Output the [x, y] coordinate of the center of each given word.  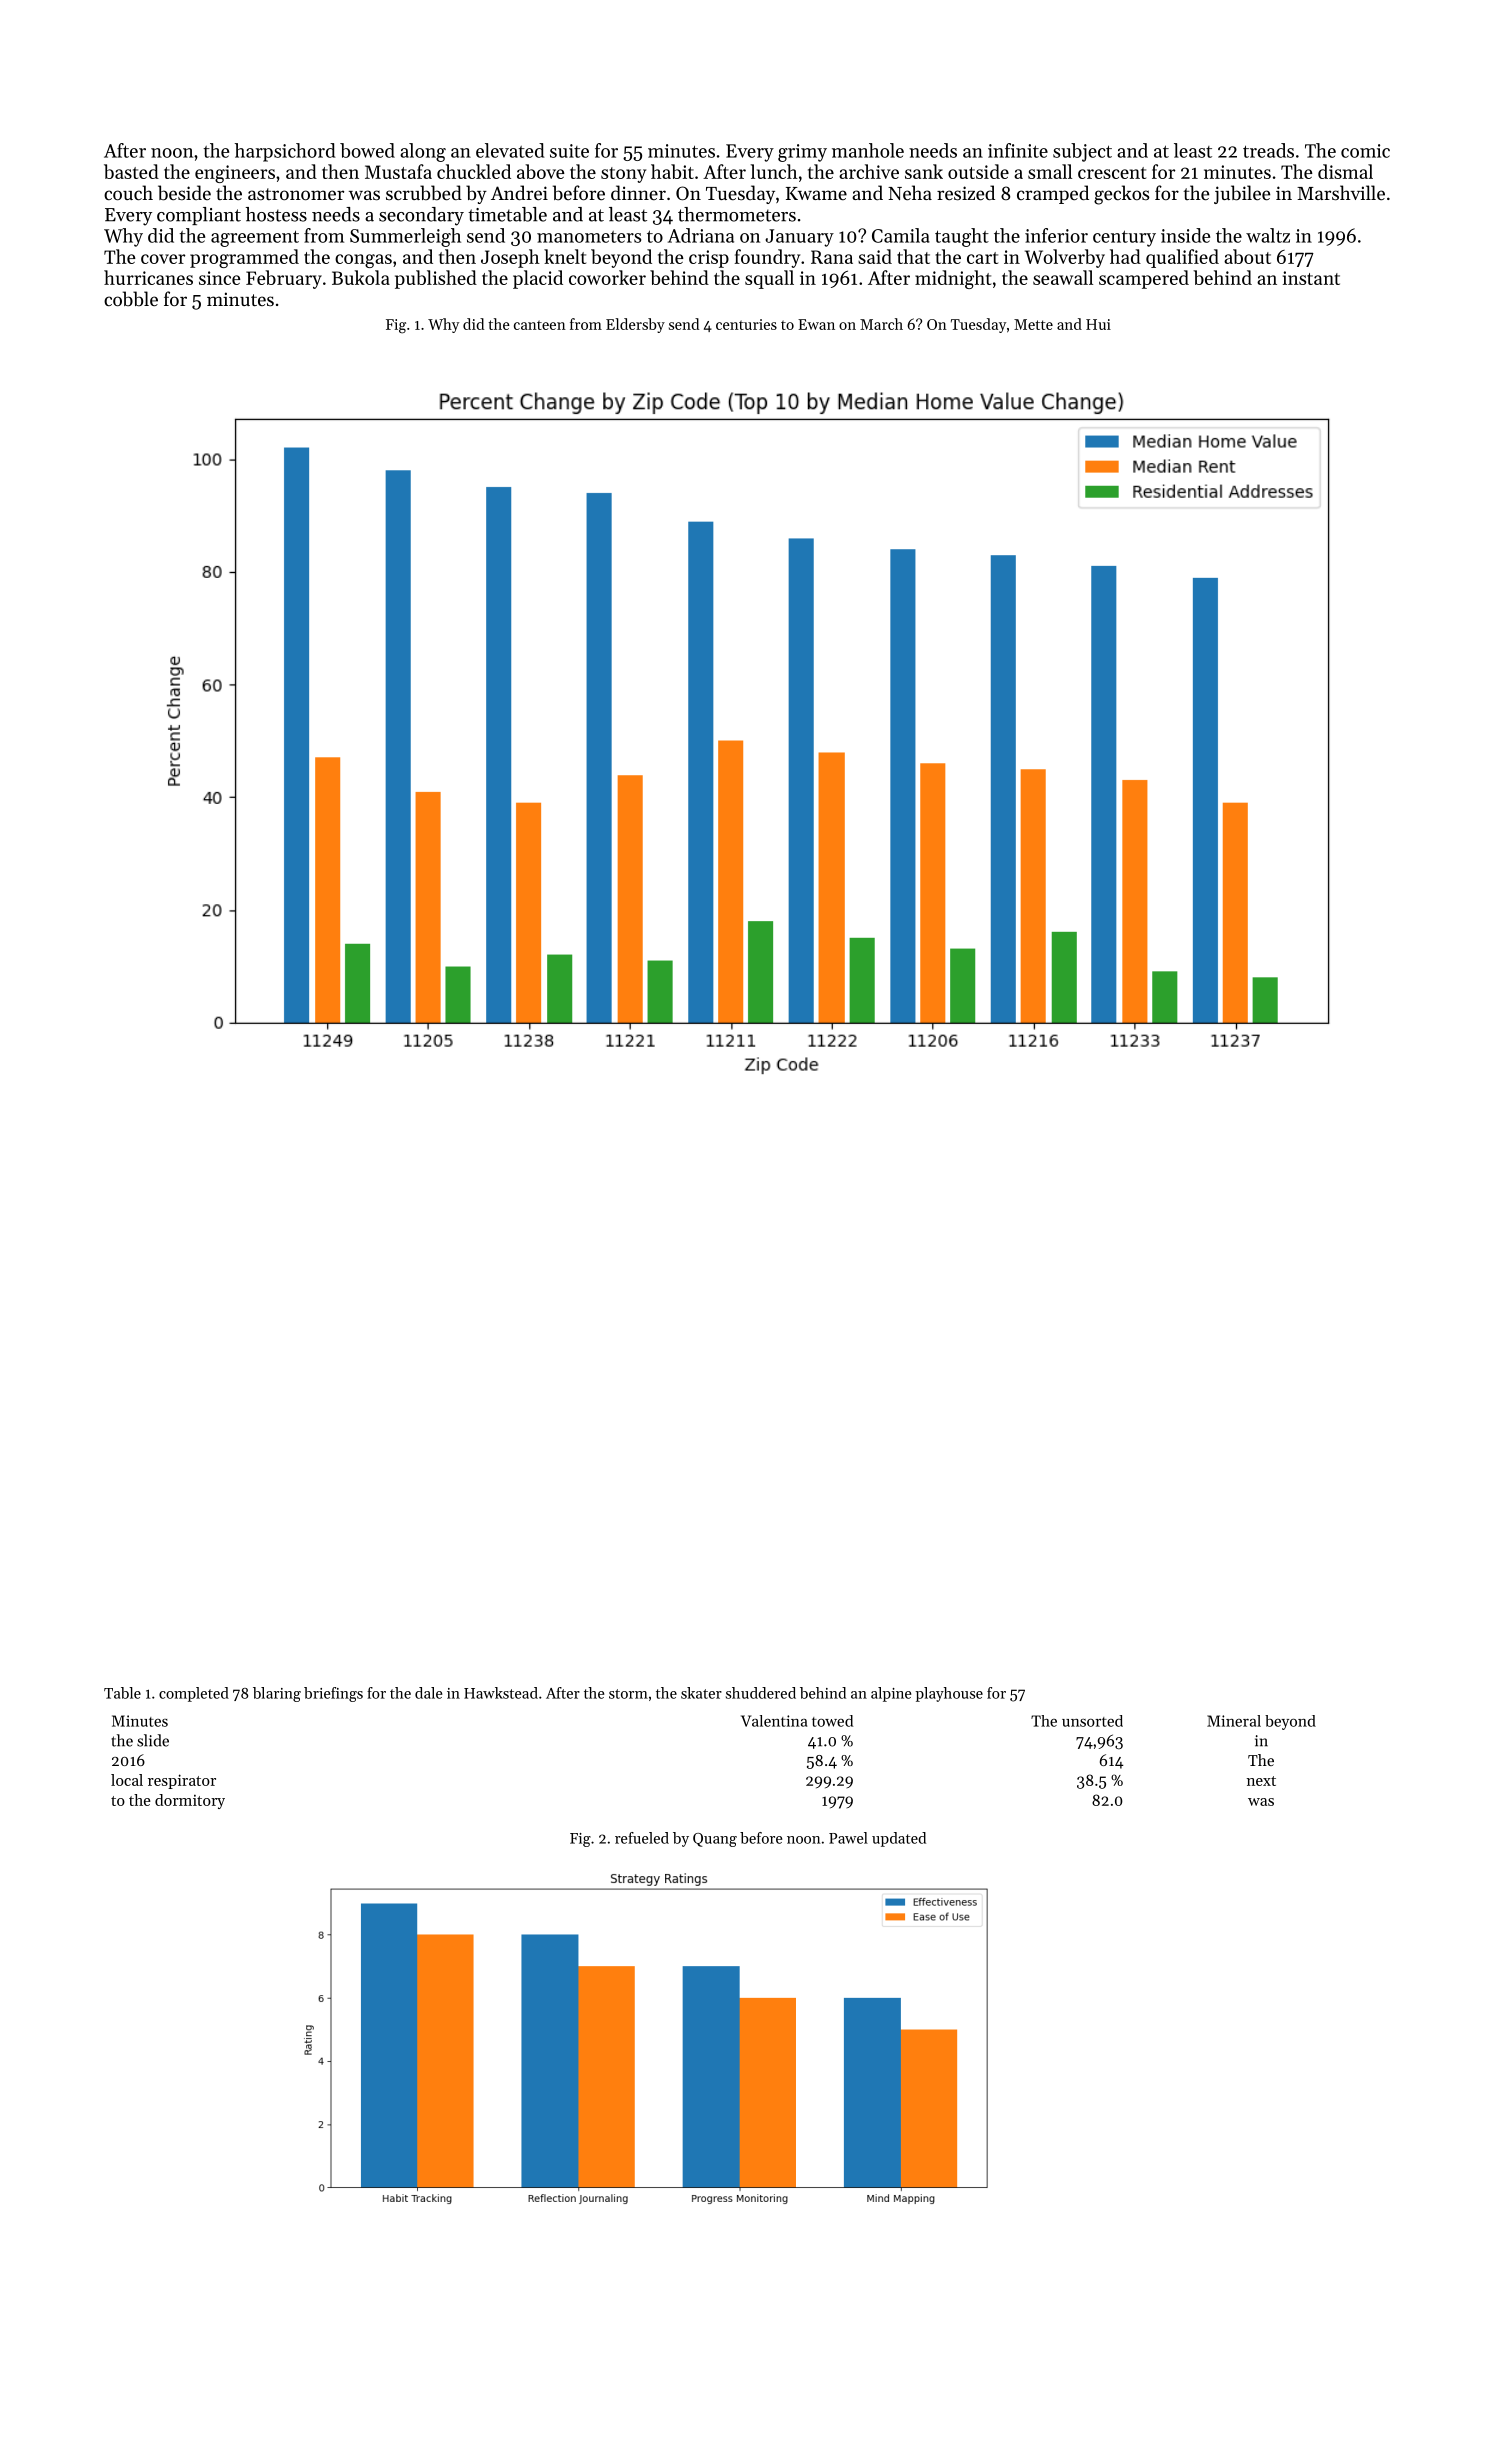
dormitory [190, 1801]
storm [628, 1694]
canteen [540, 325]
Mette [1033, 324]
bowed [367, 150]
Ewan [816, 324]
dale [428, 1693]
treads [1268, 150]
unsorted [1092, 1721]
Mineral [1234, 1721]
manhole [868, 150]
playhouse [949, 1694]
